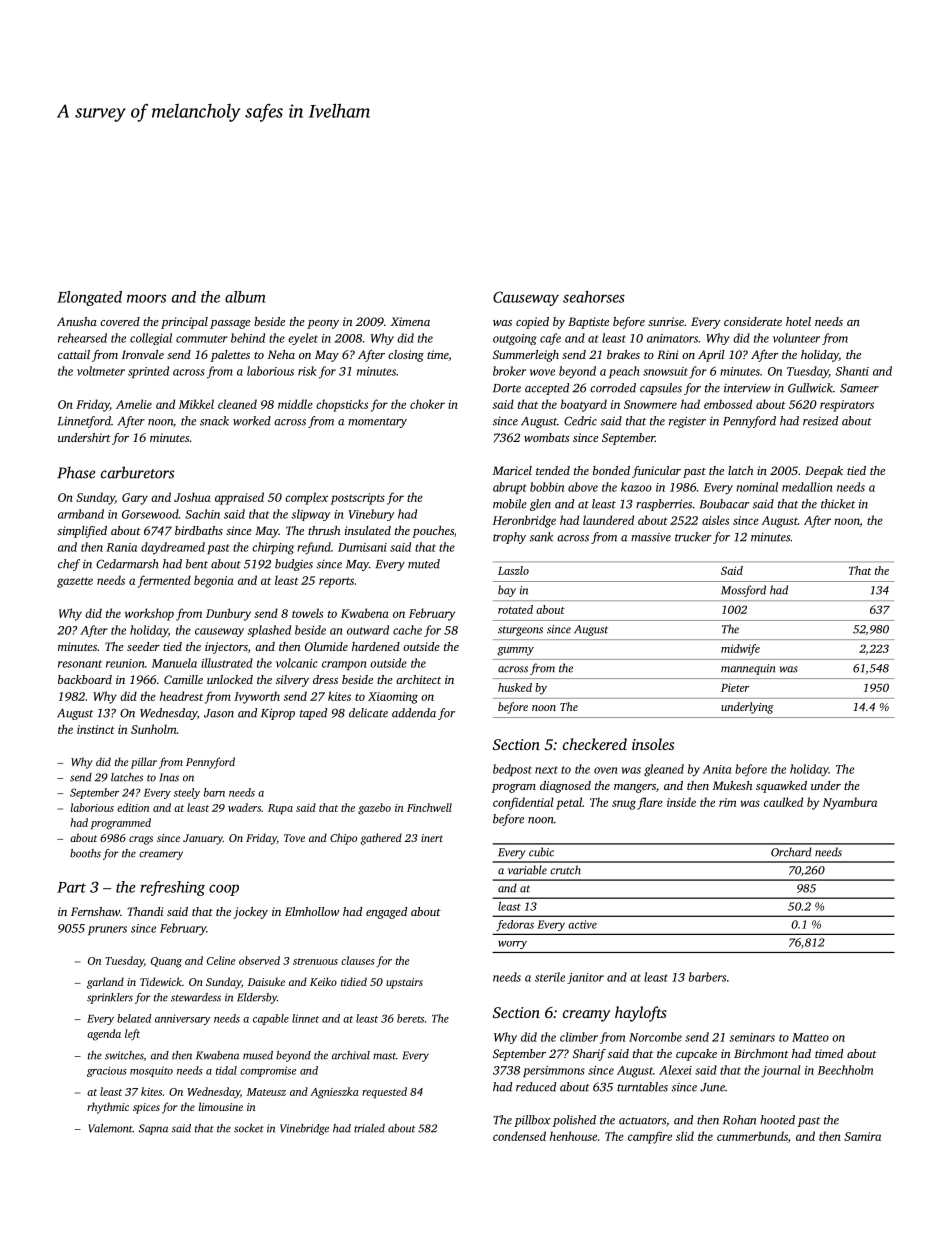 Image resolution: width=952 pixels, height=1233 pixels. I want to click on Elongated, so click(89, 298).
